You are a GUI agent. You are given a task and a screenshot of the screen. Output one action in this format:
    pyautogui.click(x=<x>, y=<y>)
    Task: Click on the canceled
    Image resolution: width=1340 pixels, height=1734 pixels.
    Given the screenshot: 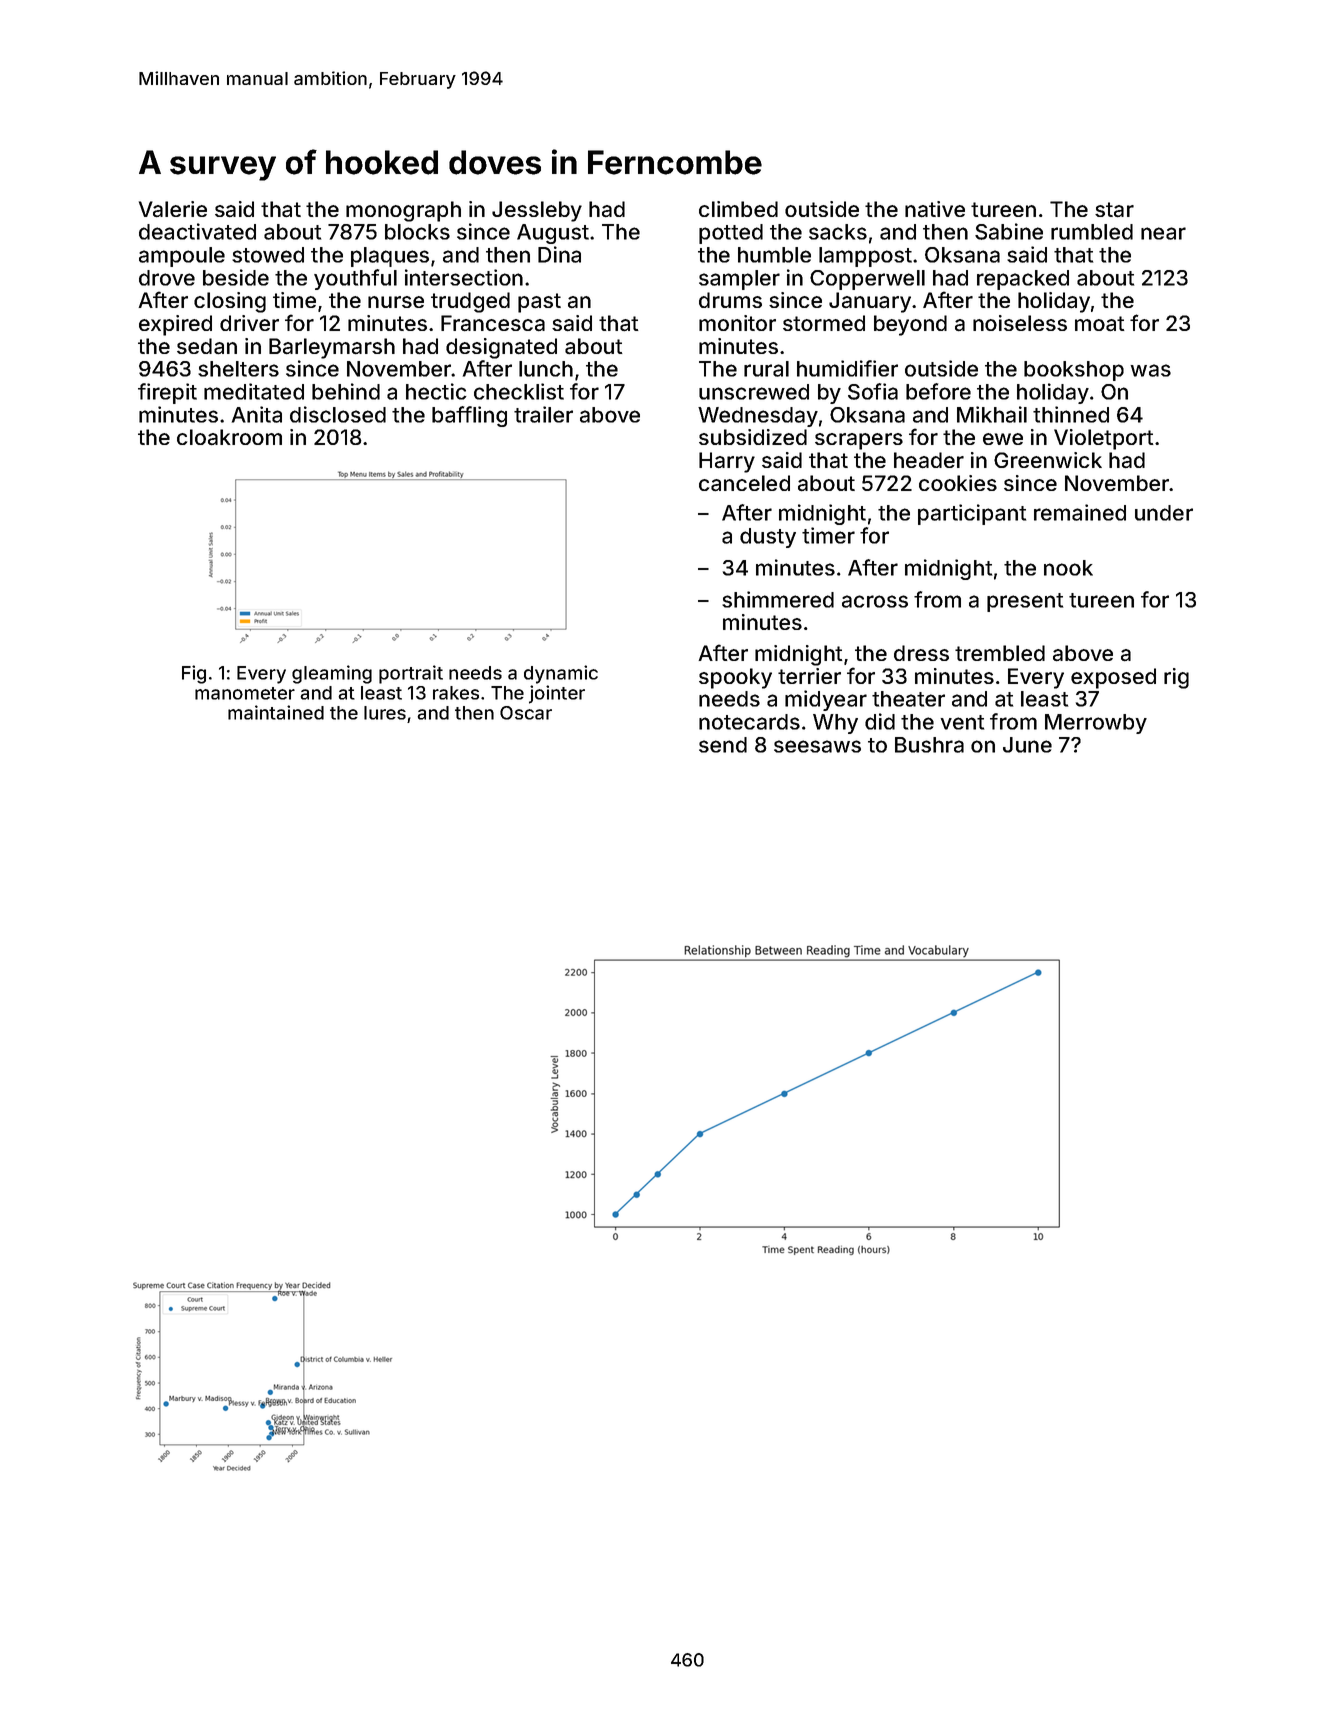 What is the action you would take?
    pyautogui.click(x=744, y=483)
